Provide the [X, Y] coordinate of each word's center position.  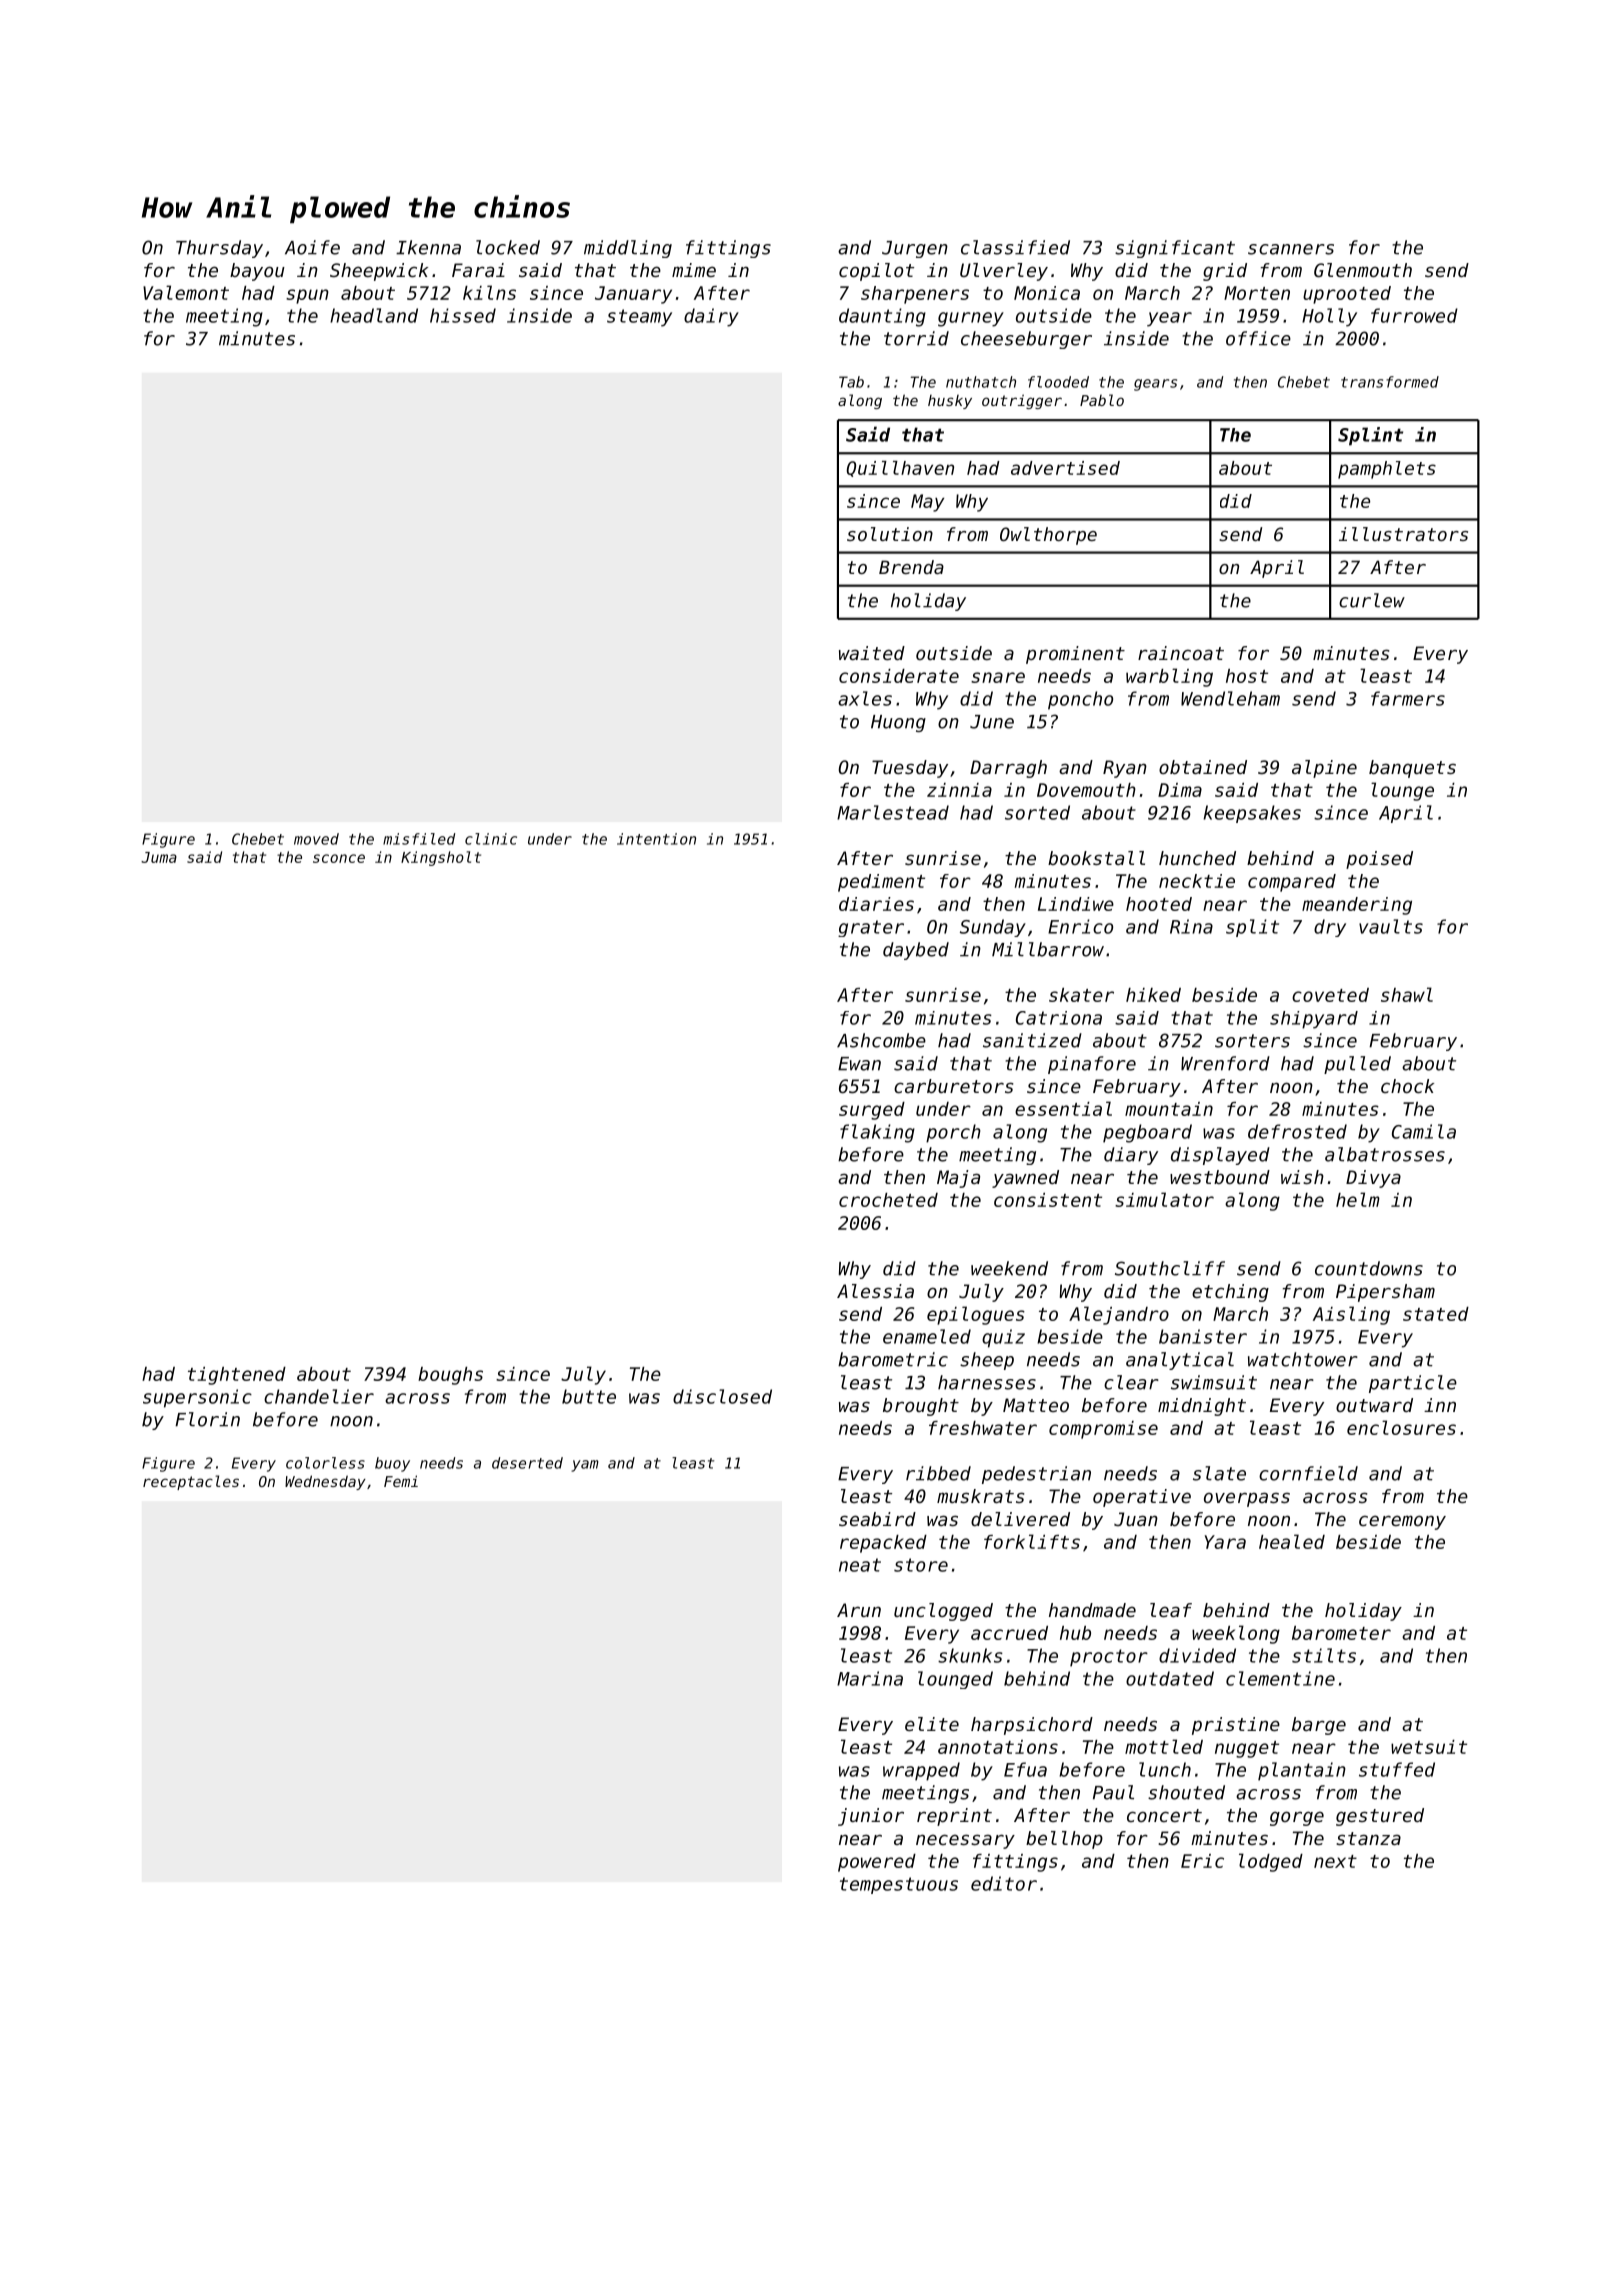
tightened [237, 1376]
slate [1219, 1473]
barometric [893, 1359]
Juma [159, 857]
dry [1330, 928]
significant [1175, 249]
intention [656, 839]
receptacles [191, 1482]
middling [628, 249]
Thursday [219, 249]
